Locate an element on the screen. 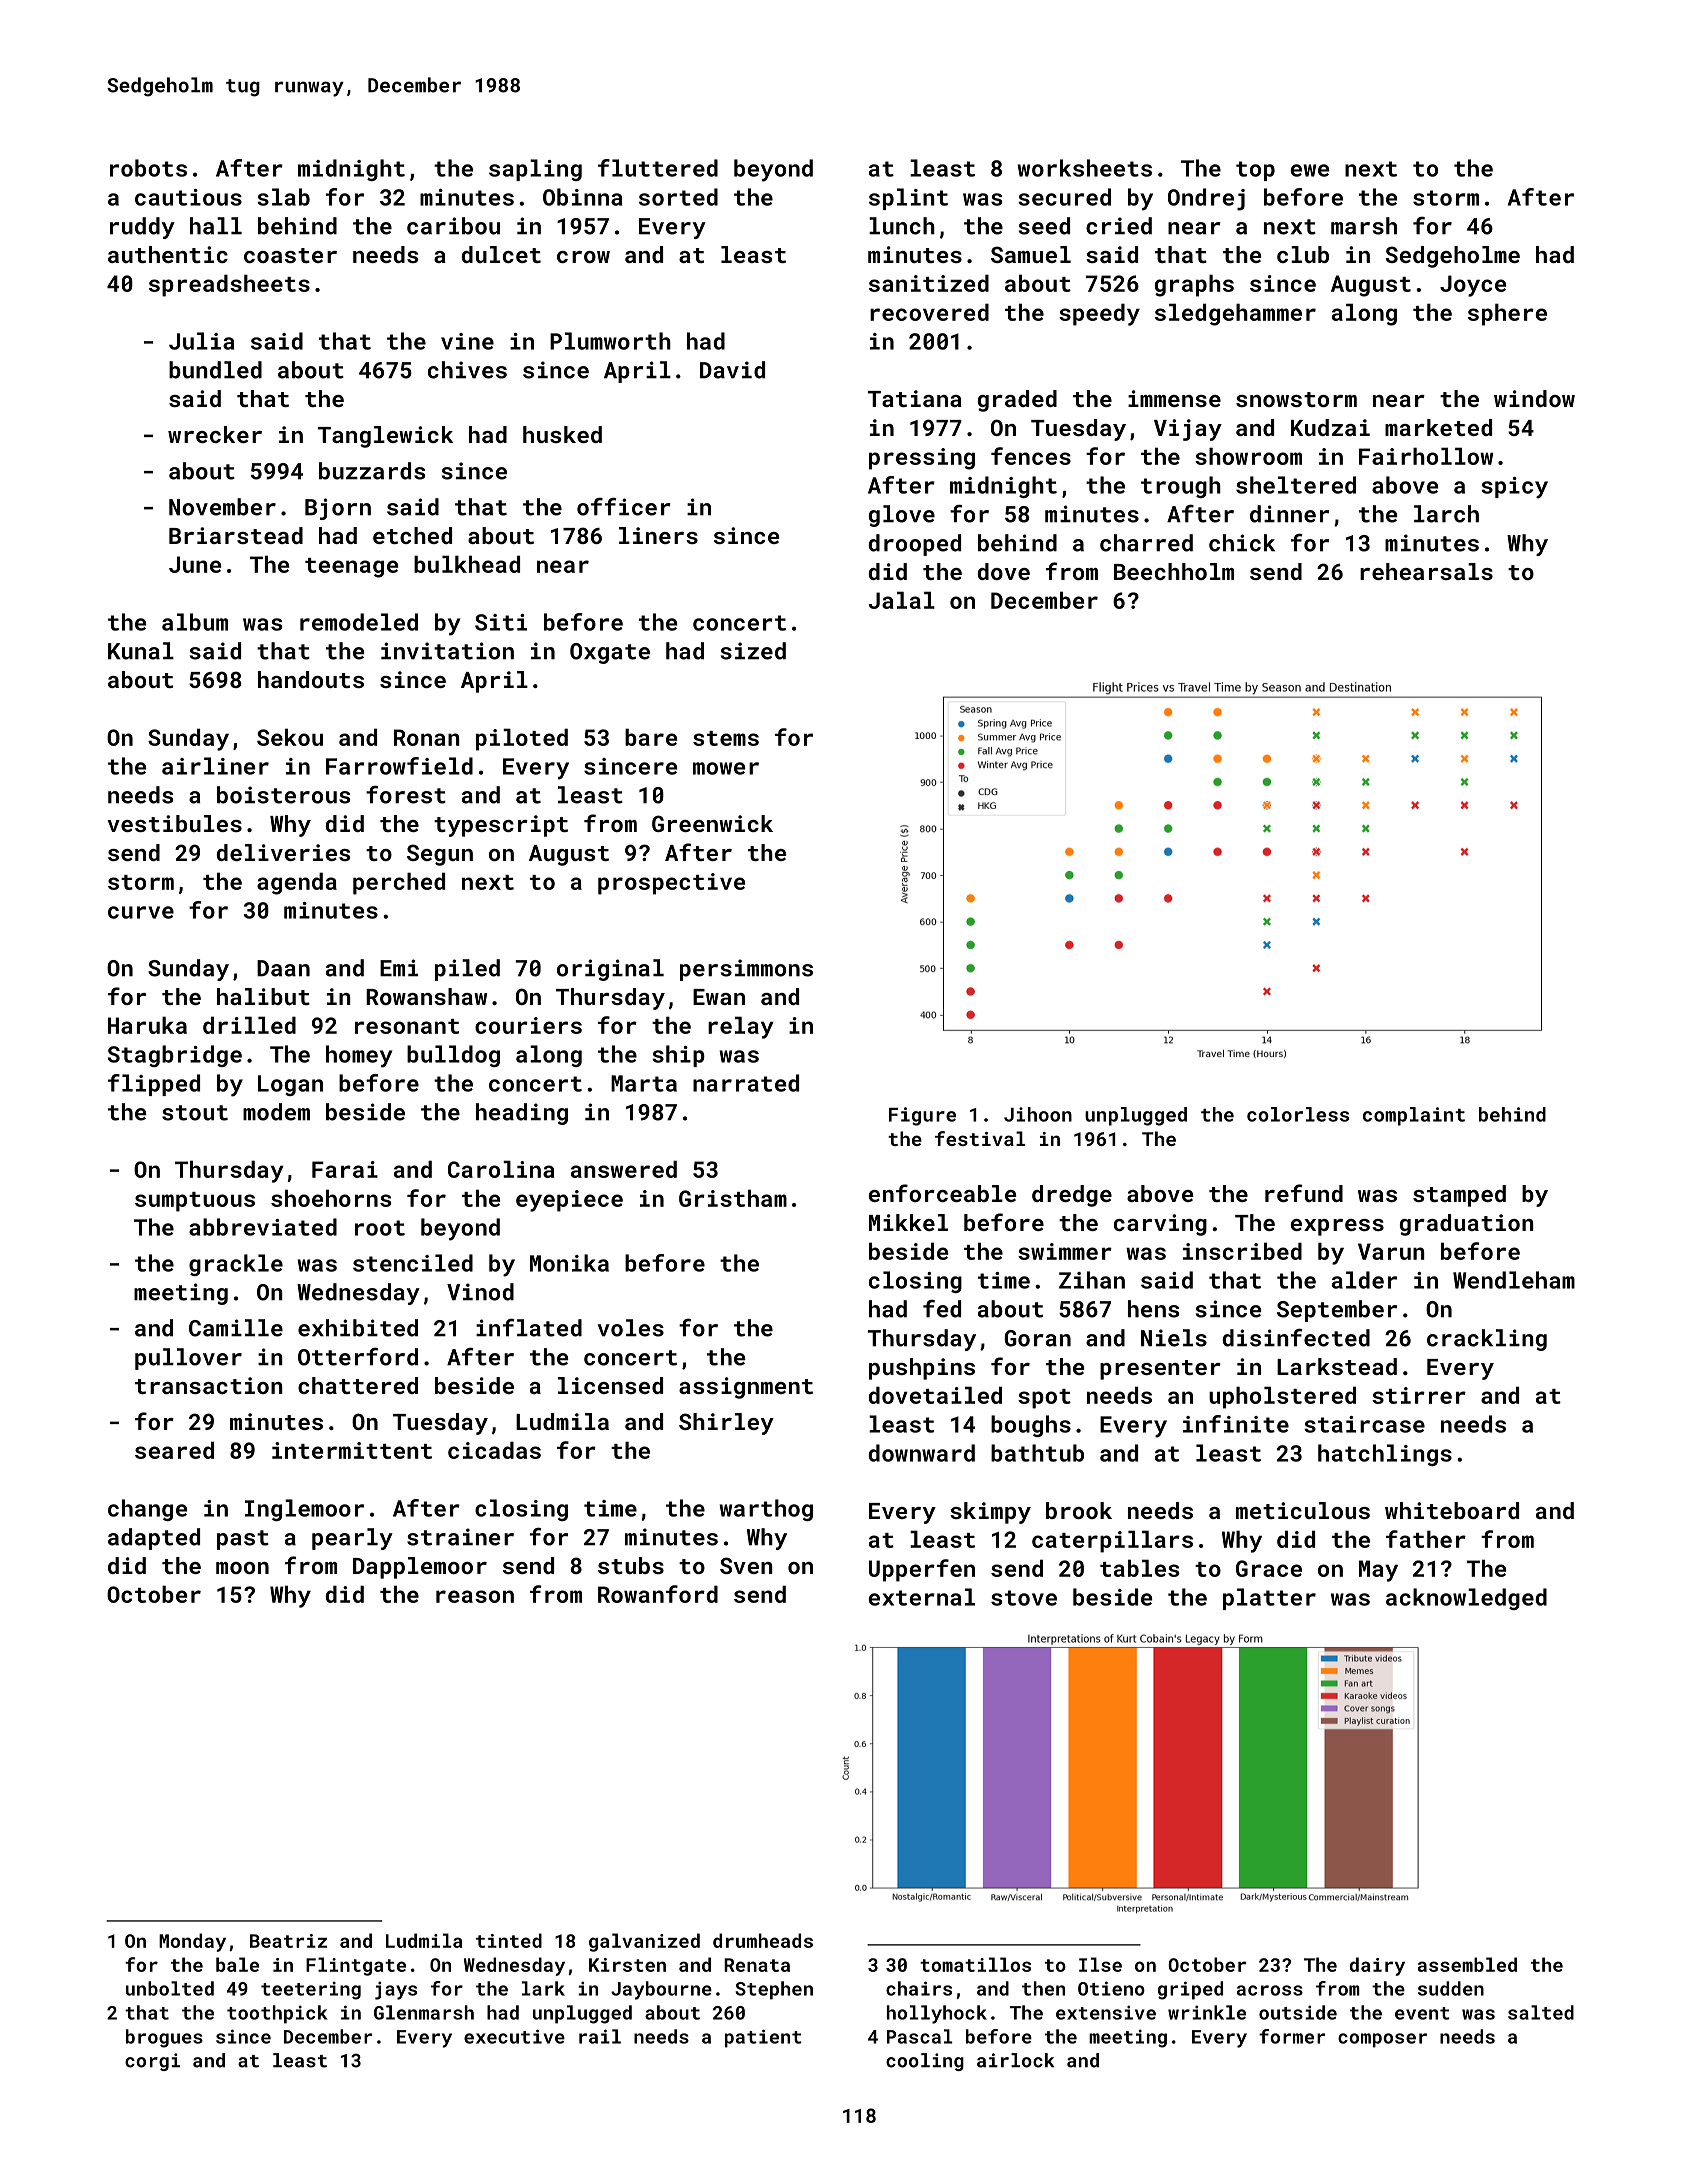  David is located at coordinates (732, 370).
